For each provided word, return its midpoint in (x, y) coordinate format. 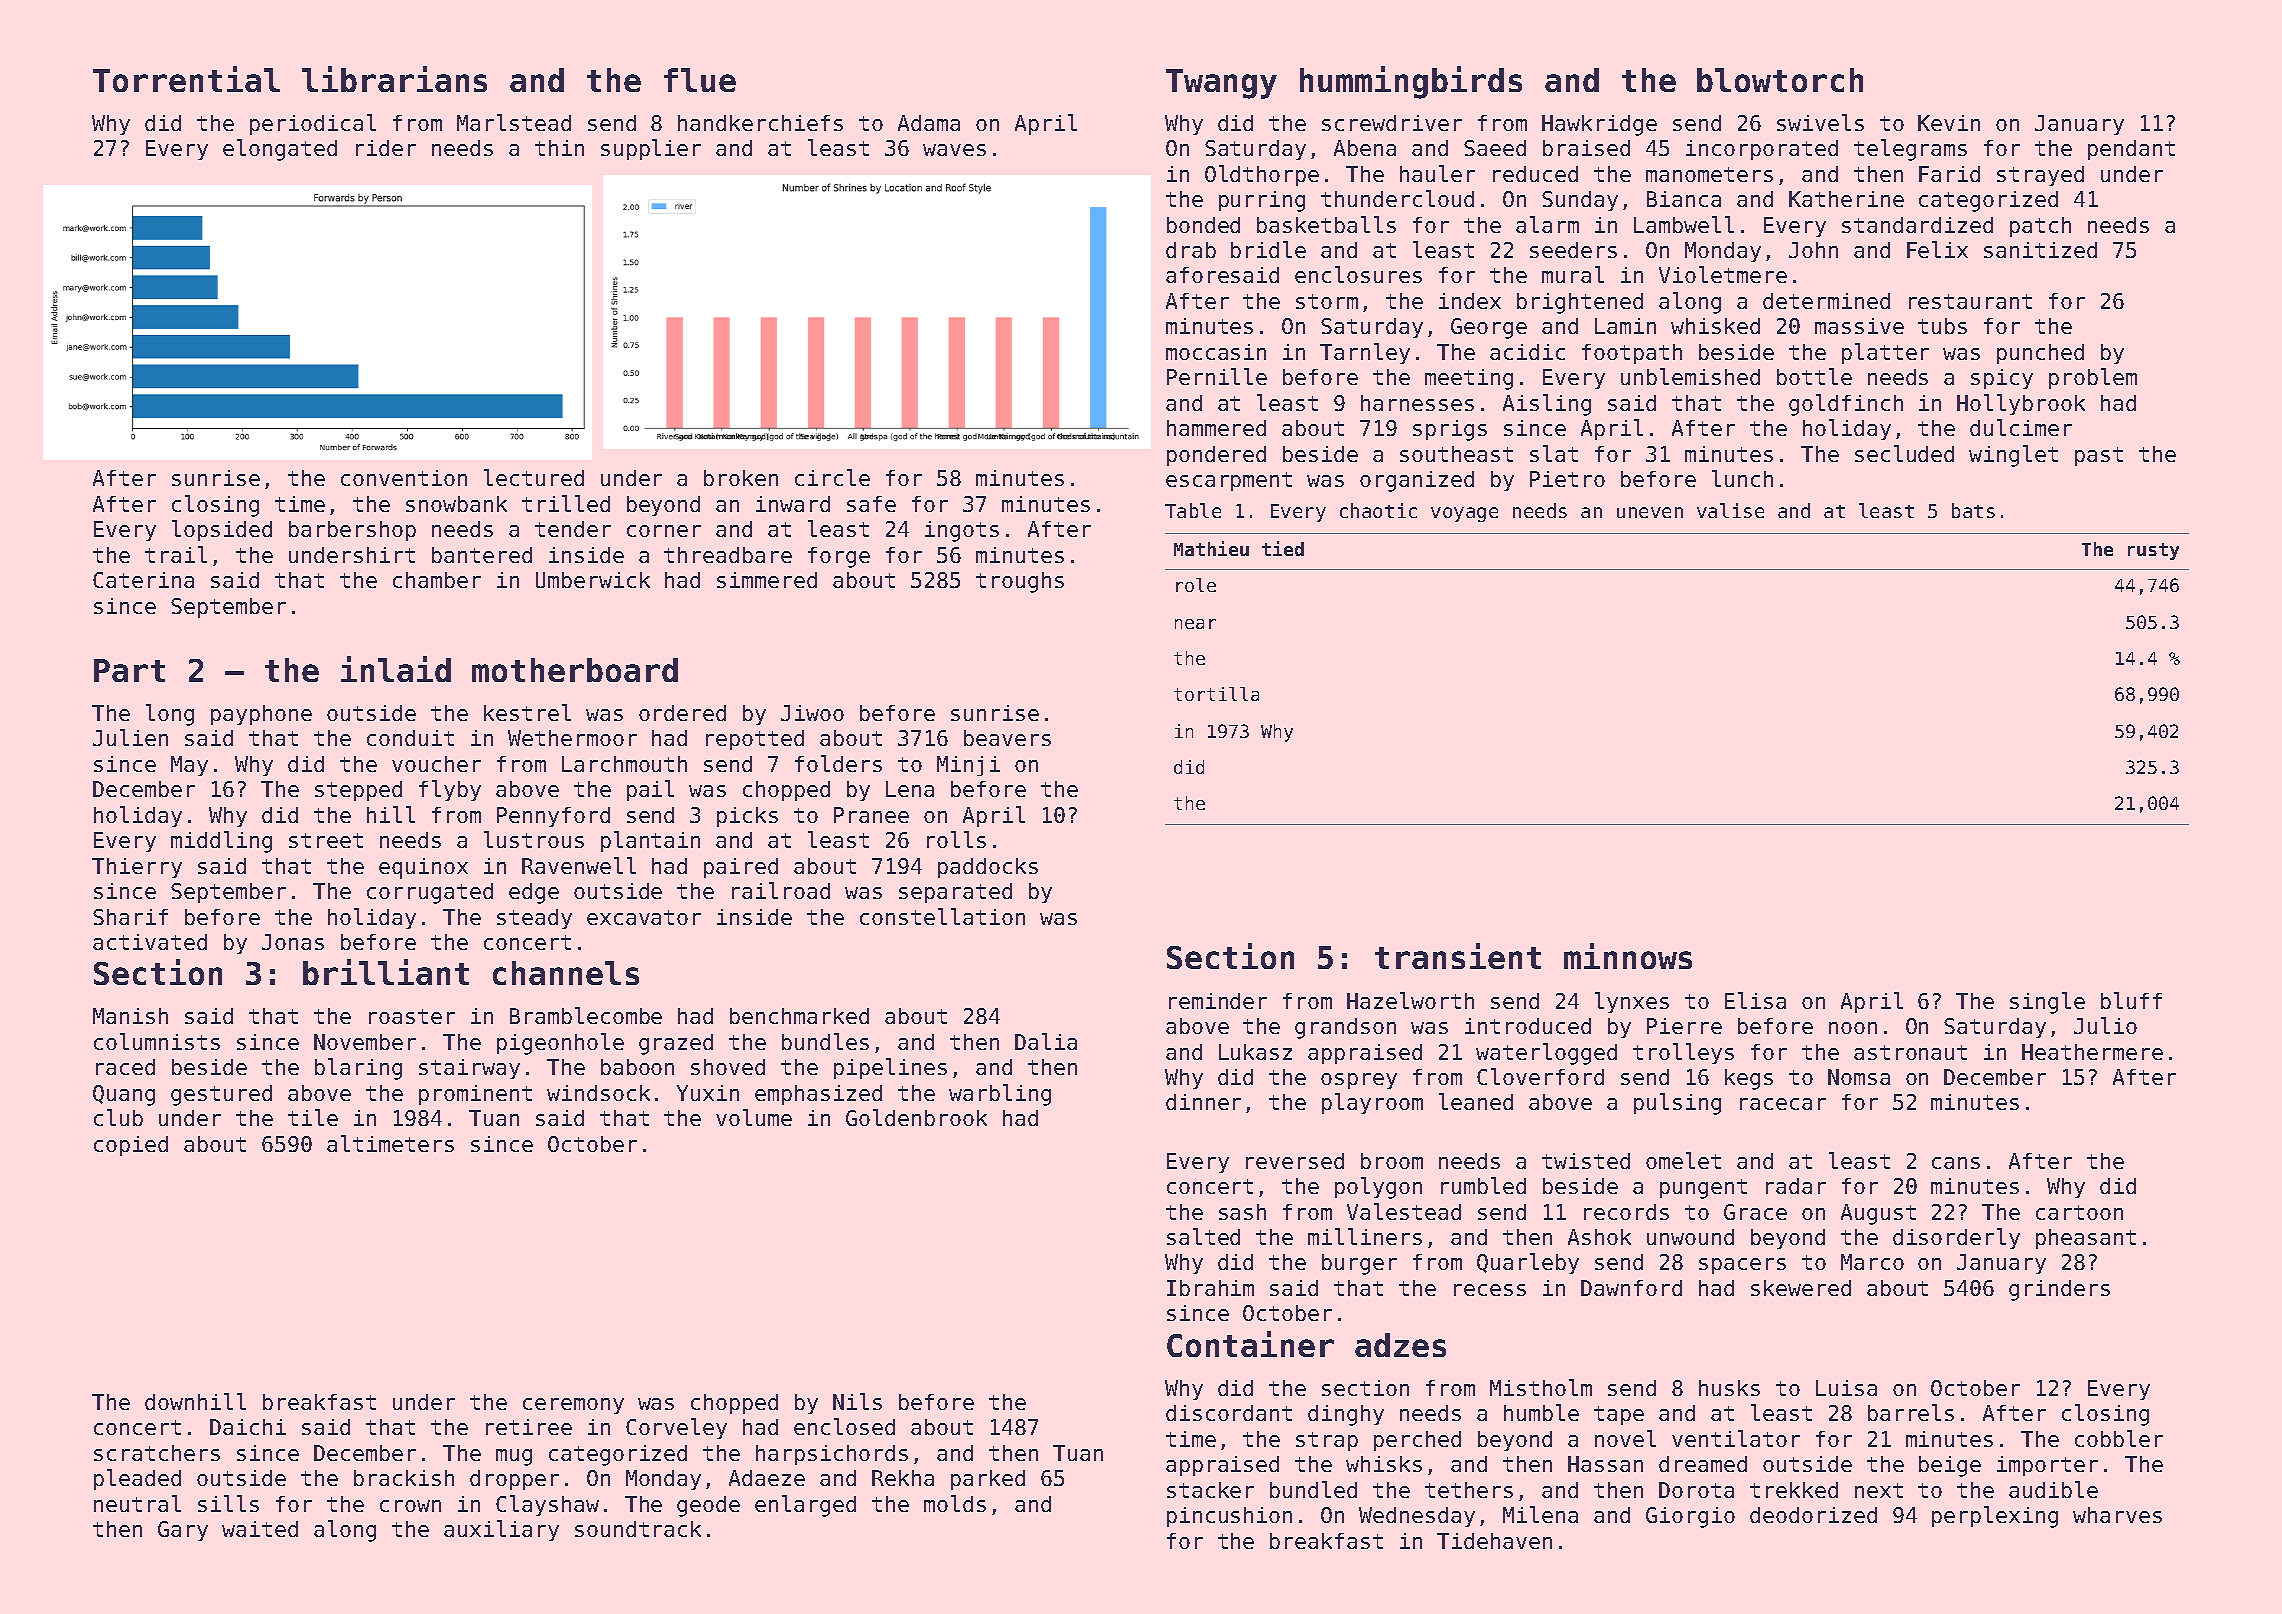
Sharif (130, 917)
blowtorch (1780, 80)
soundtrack (638, 1529)
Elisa (1755, 1000)
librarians (394, 79)
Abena (1365, 148)
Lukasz (1255, 1052)
